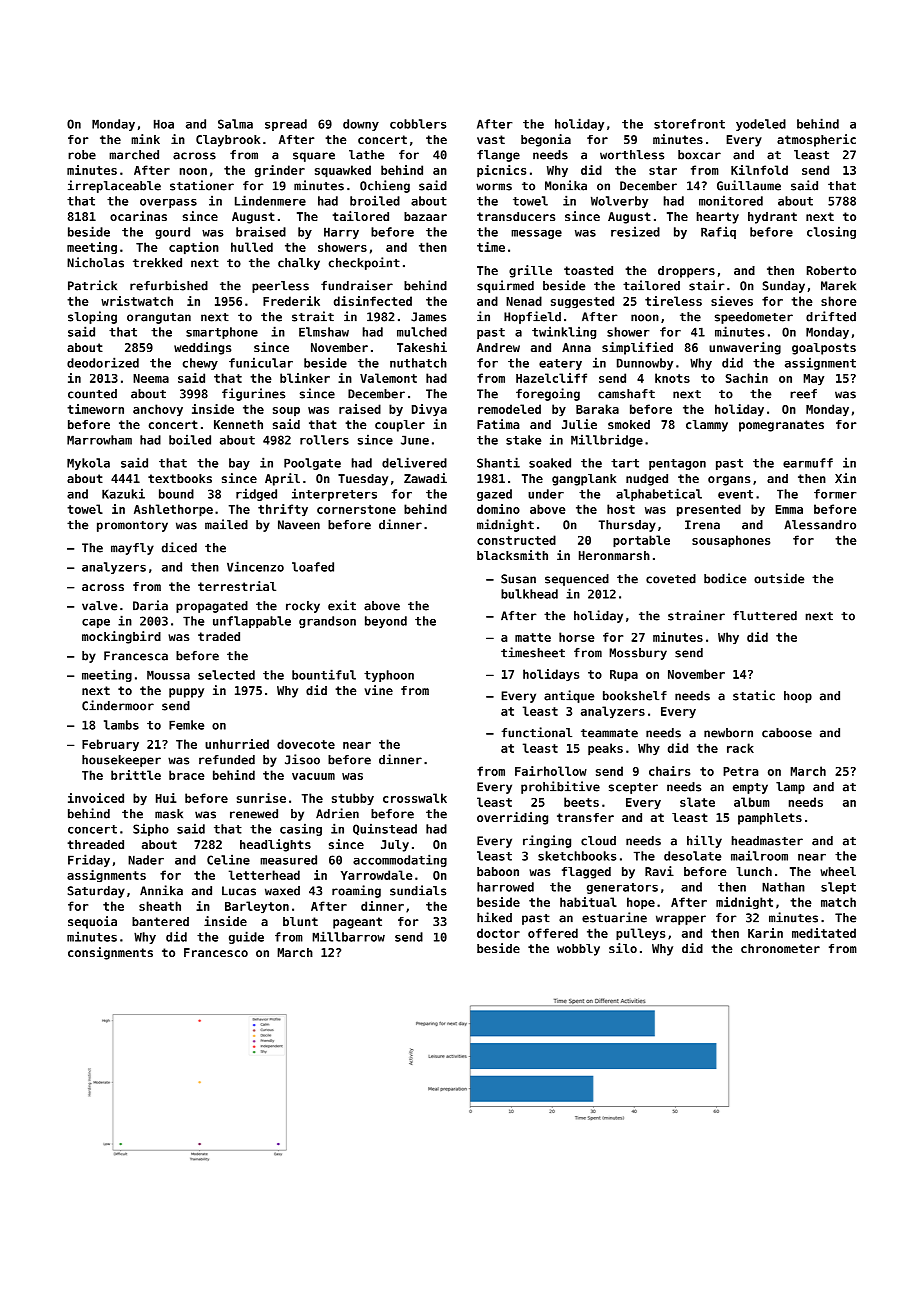 The height and width of the screenshot is (1308, 924). What do you see at coordinates (164, 124) in the screenshot?
I see `Hoa` at bounding box center [164, 124].
